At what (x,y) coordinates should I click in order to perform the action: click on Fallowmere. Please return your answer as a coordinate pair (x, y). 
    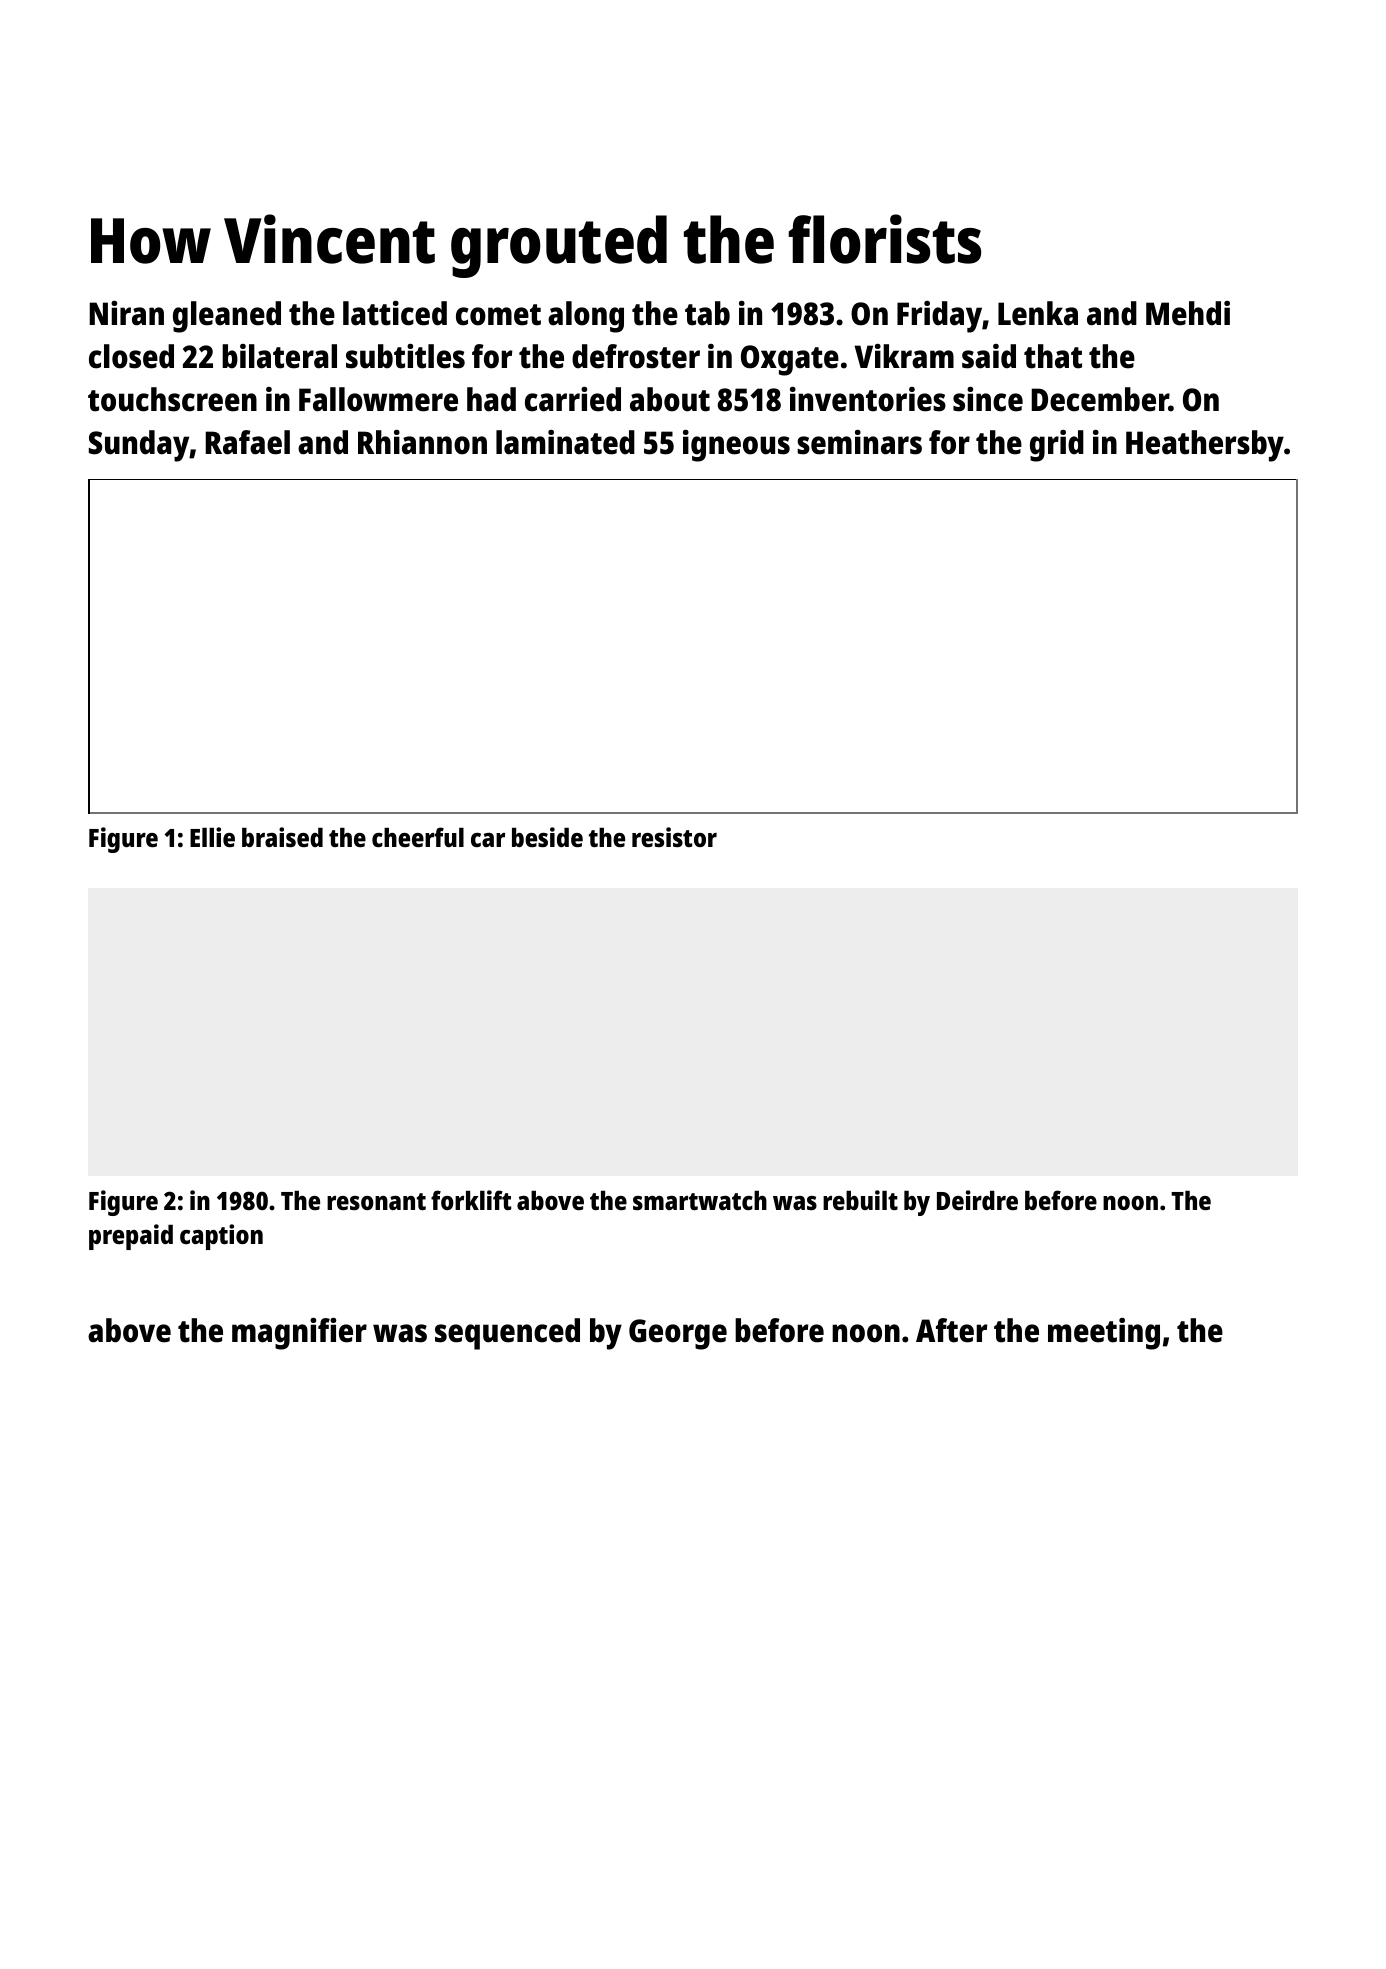
    Looking at the image, I should click on (378, 399).
